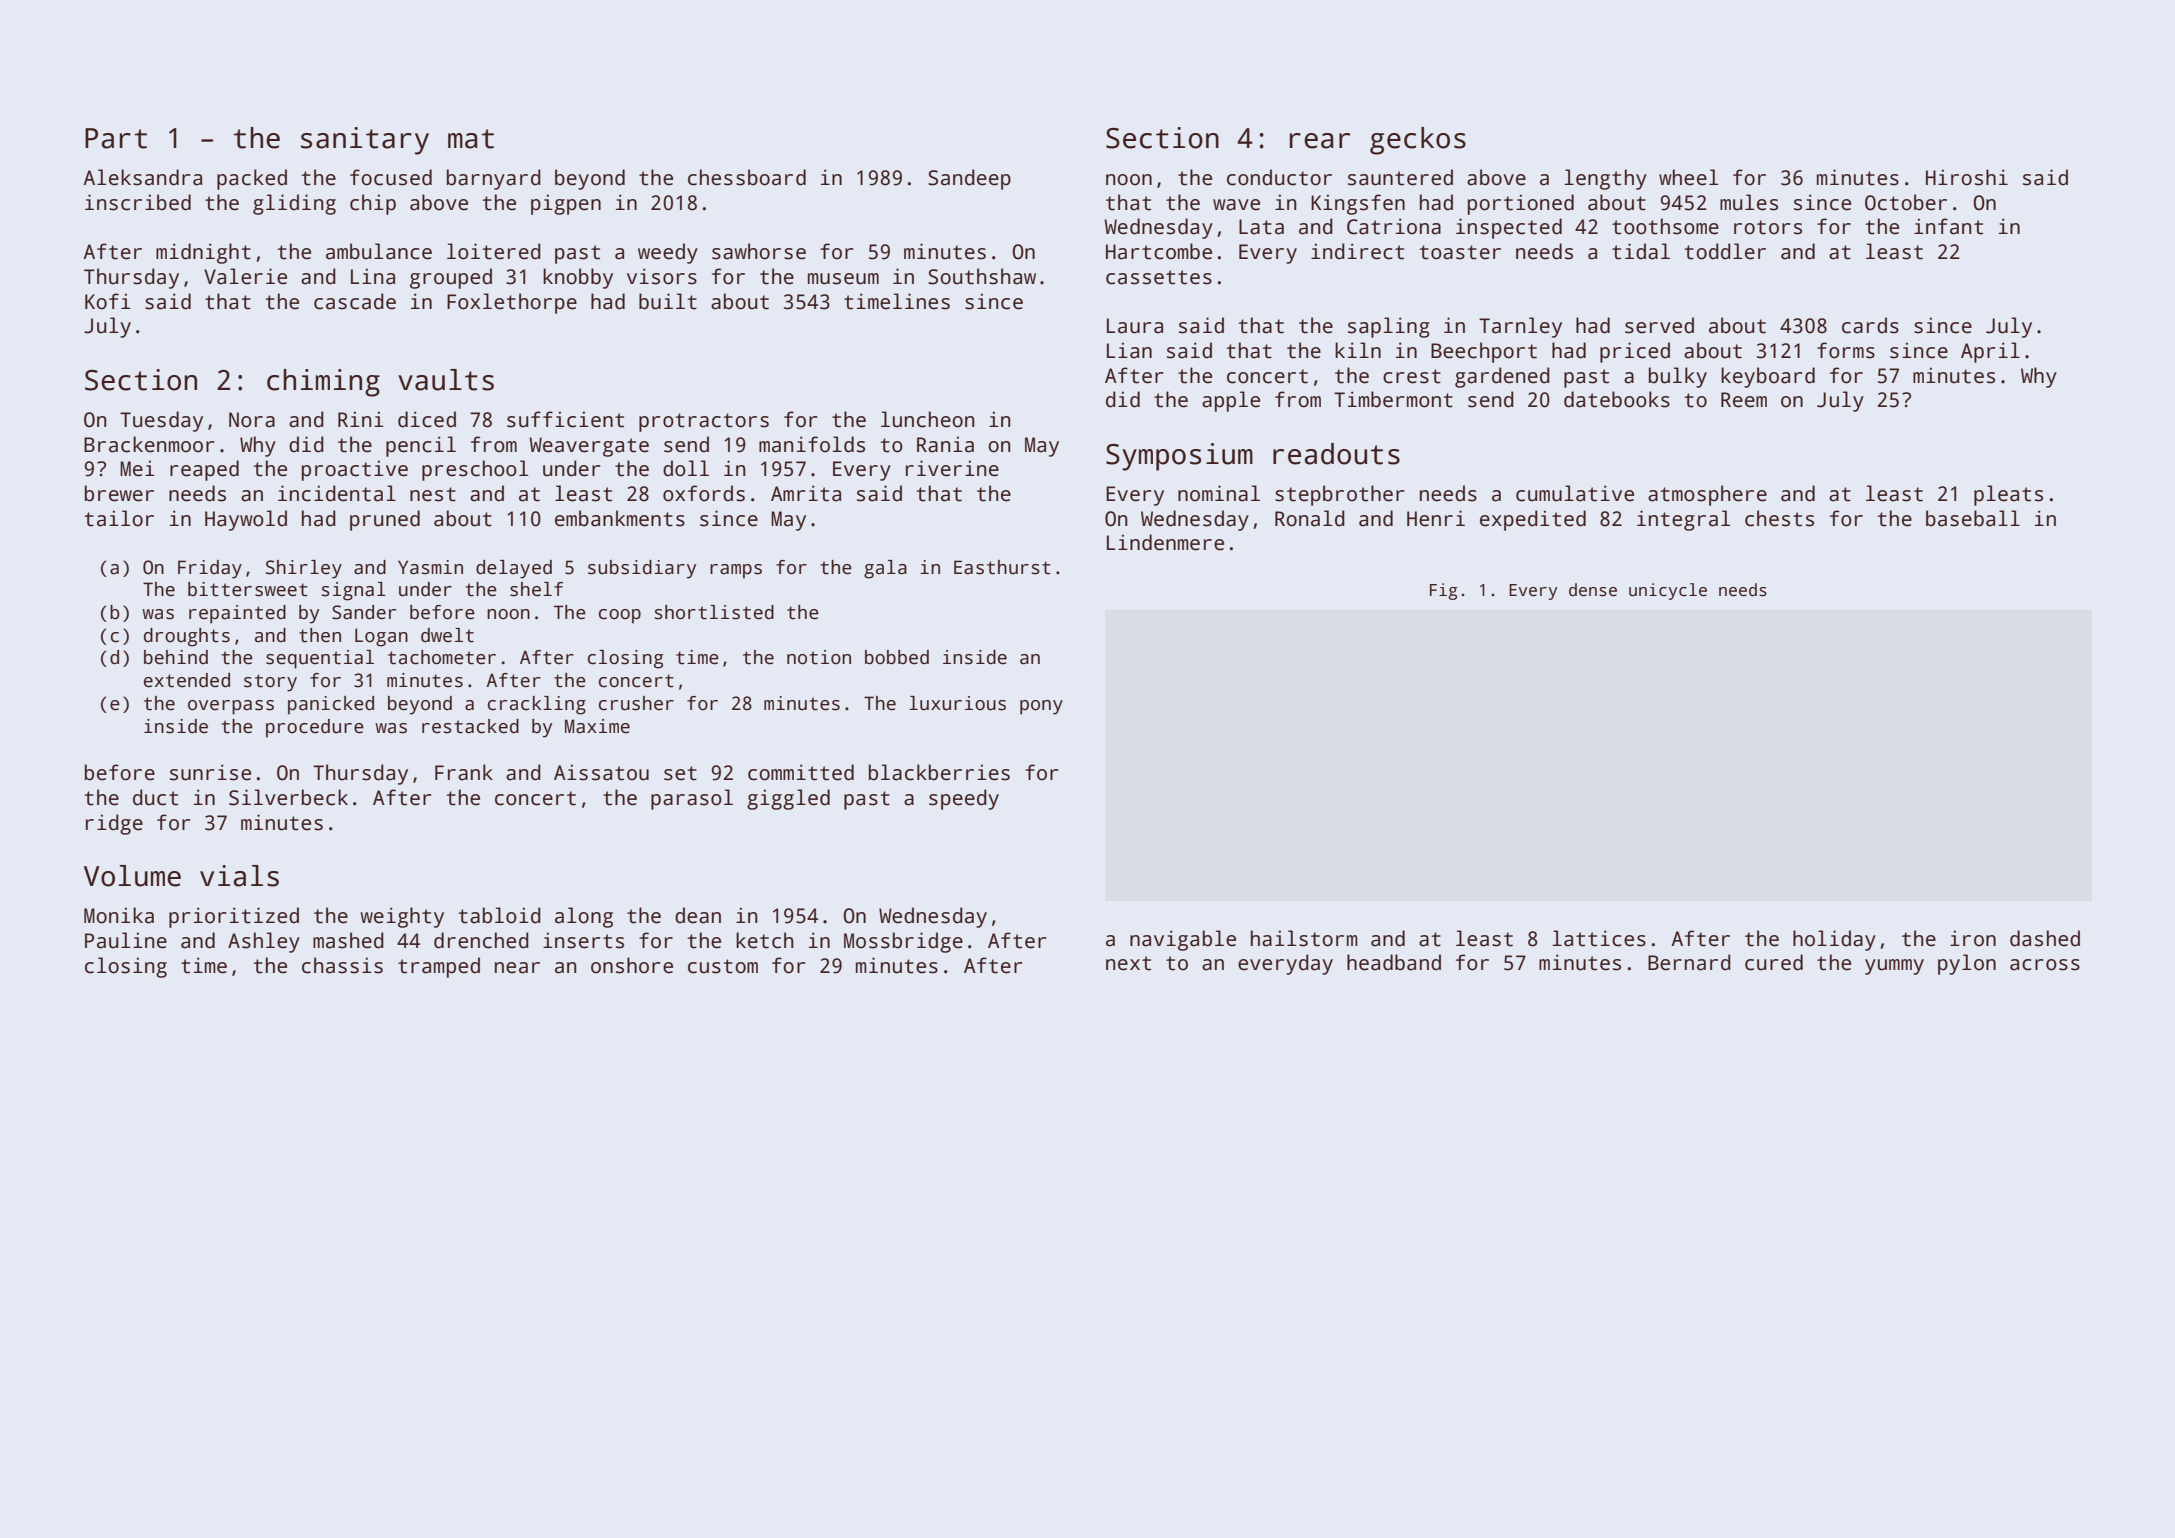  Describe the element at coordinates (964, 799) in the screenshot. I see `speedy` at that location.
